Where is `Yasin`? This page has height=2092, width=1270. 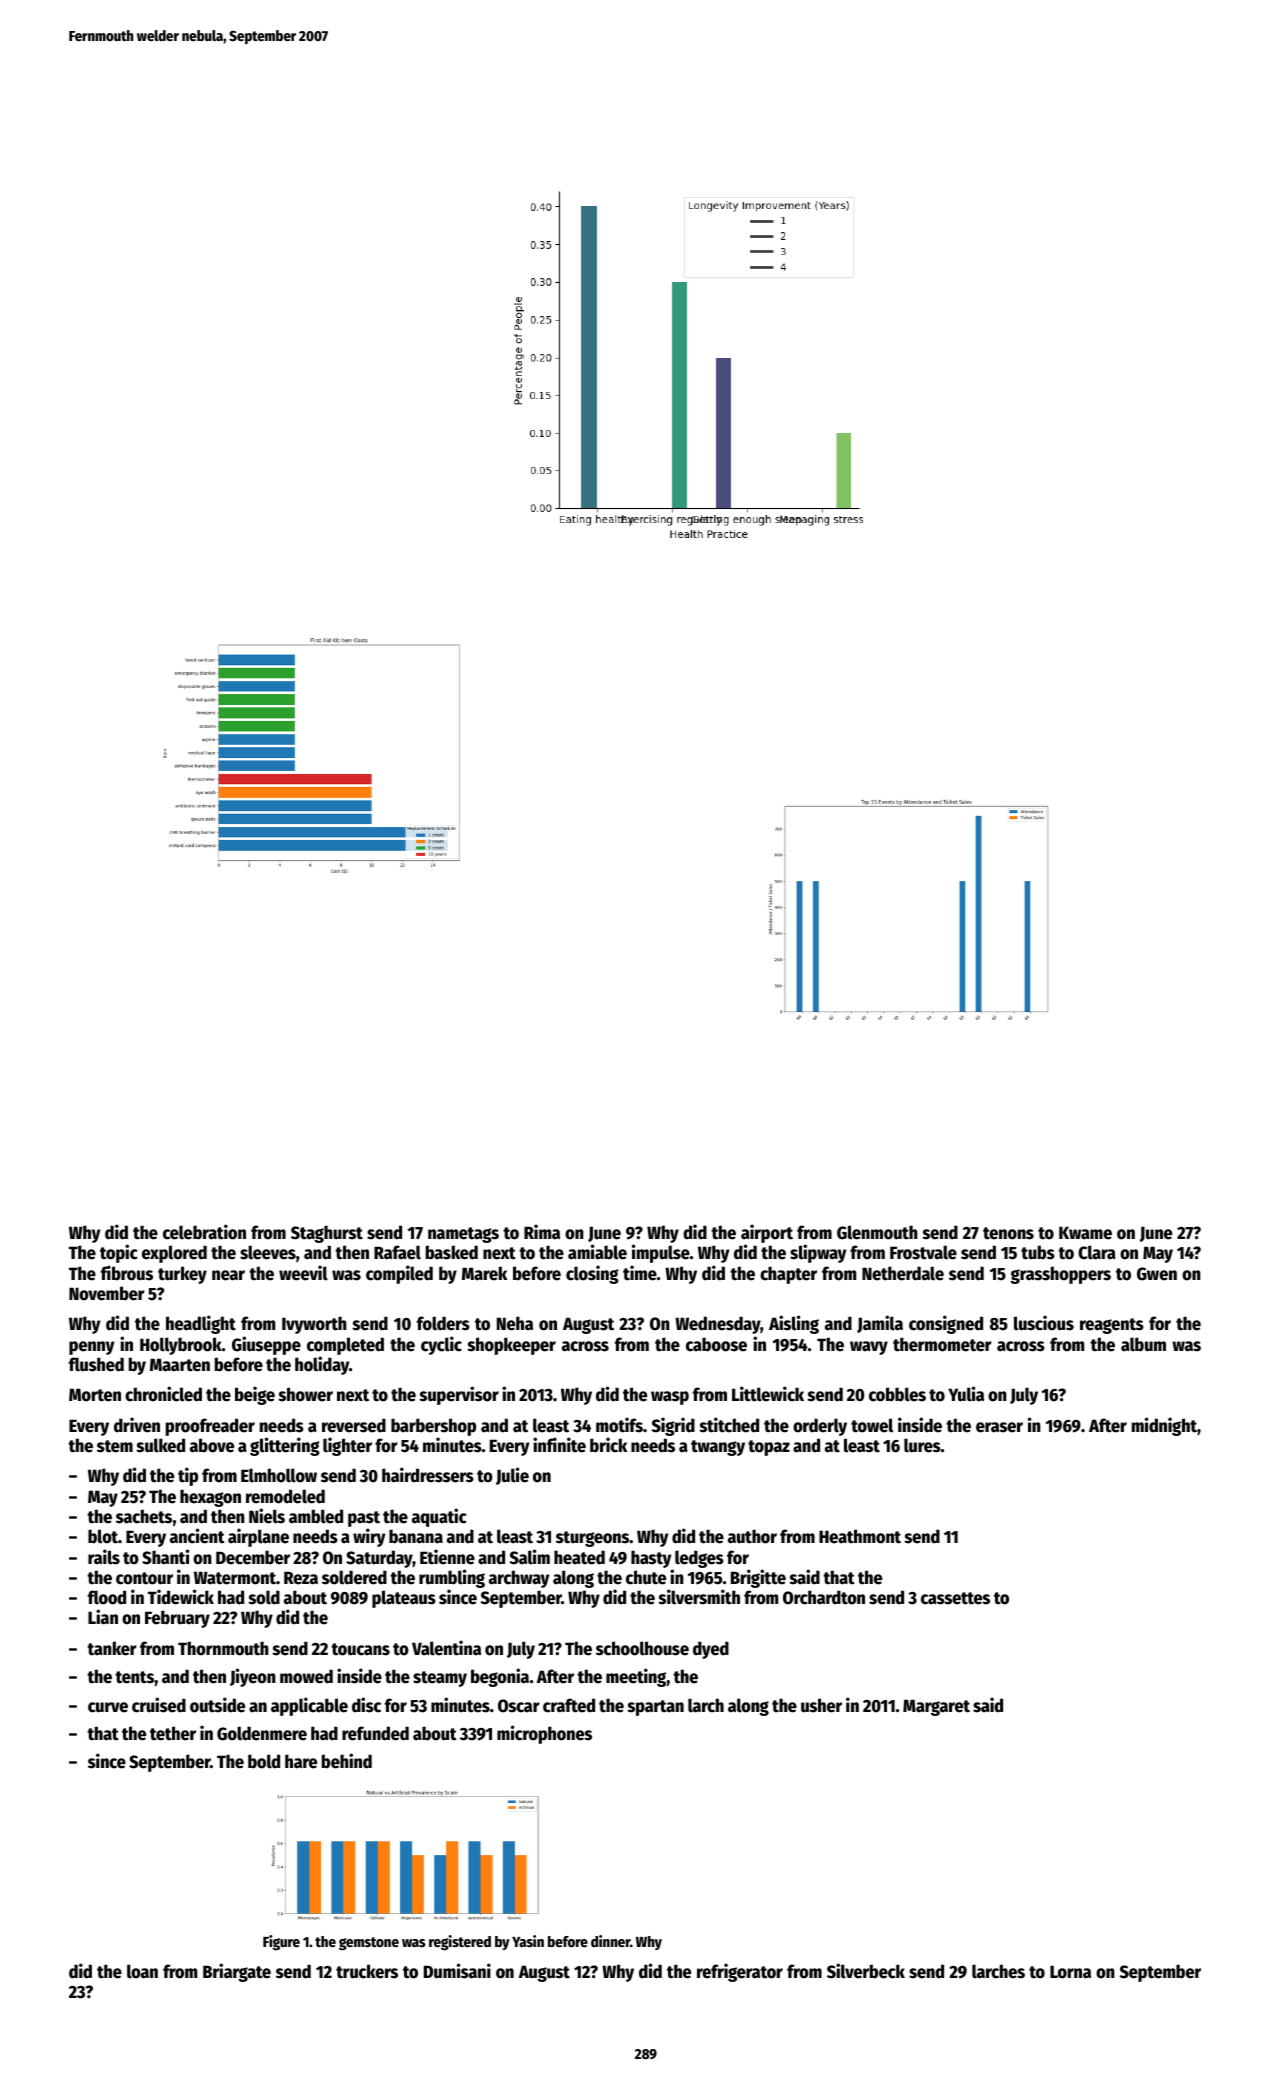 Yasin is located at coordinates (528, 1941).
